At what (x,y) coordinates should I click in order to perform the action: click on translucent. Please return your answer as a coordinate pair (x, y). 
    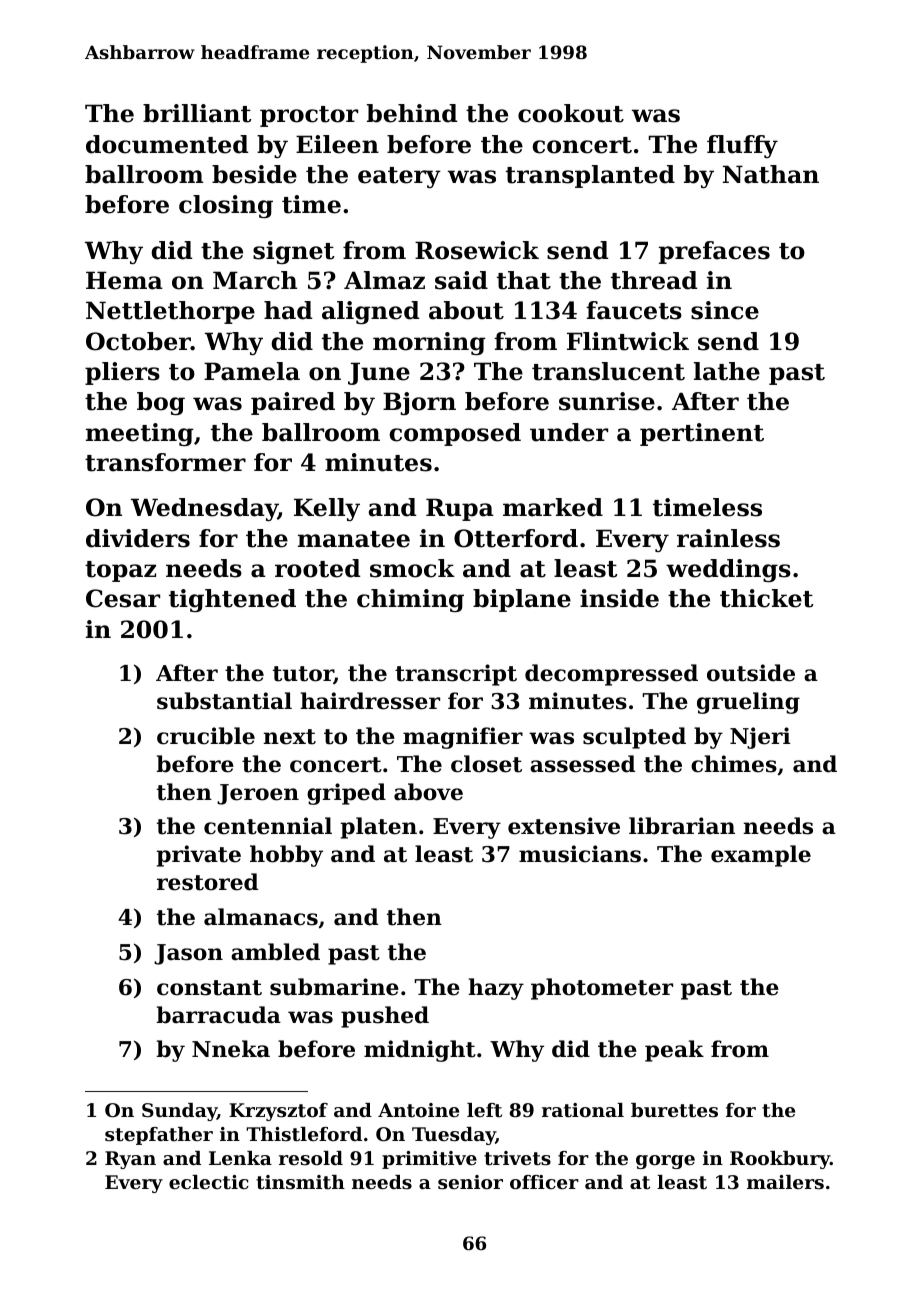
    Looking at the image, I should click on (608, 371).
